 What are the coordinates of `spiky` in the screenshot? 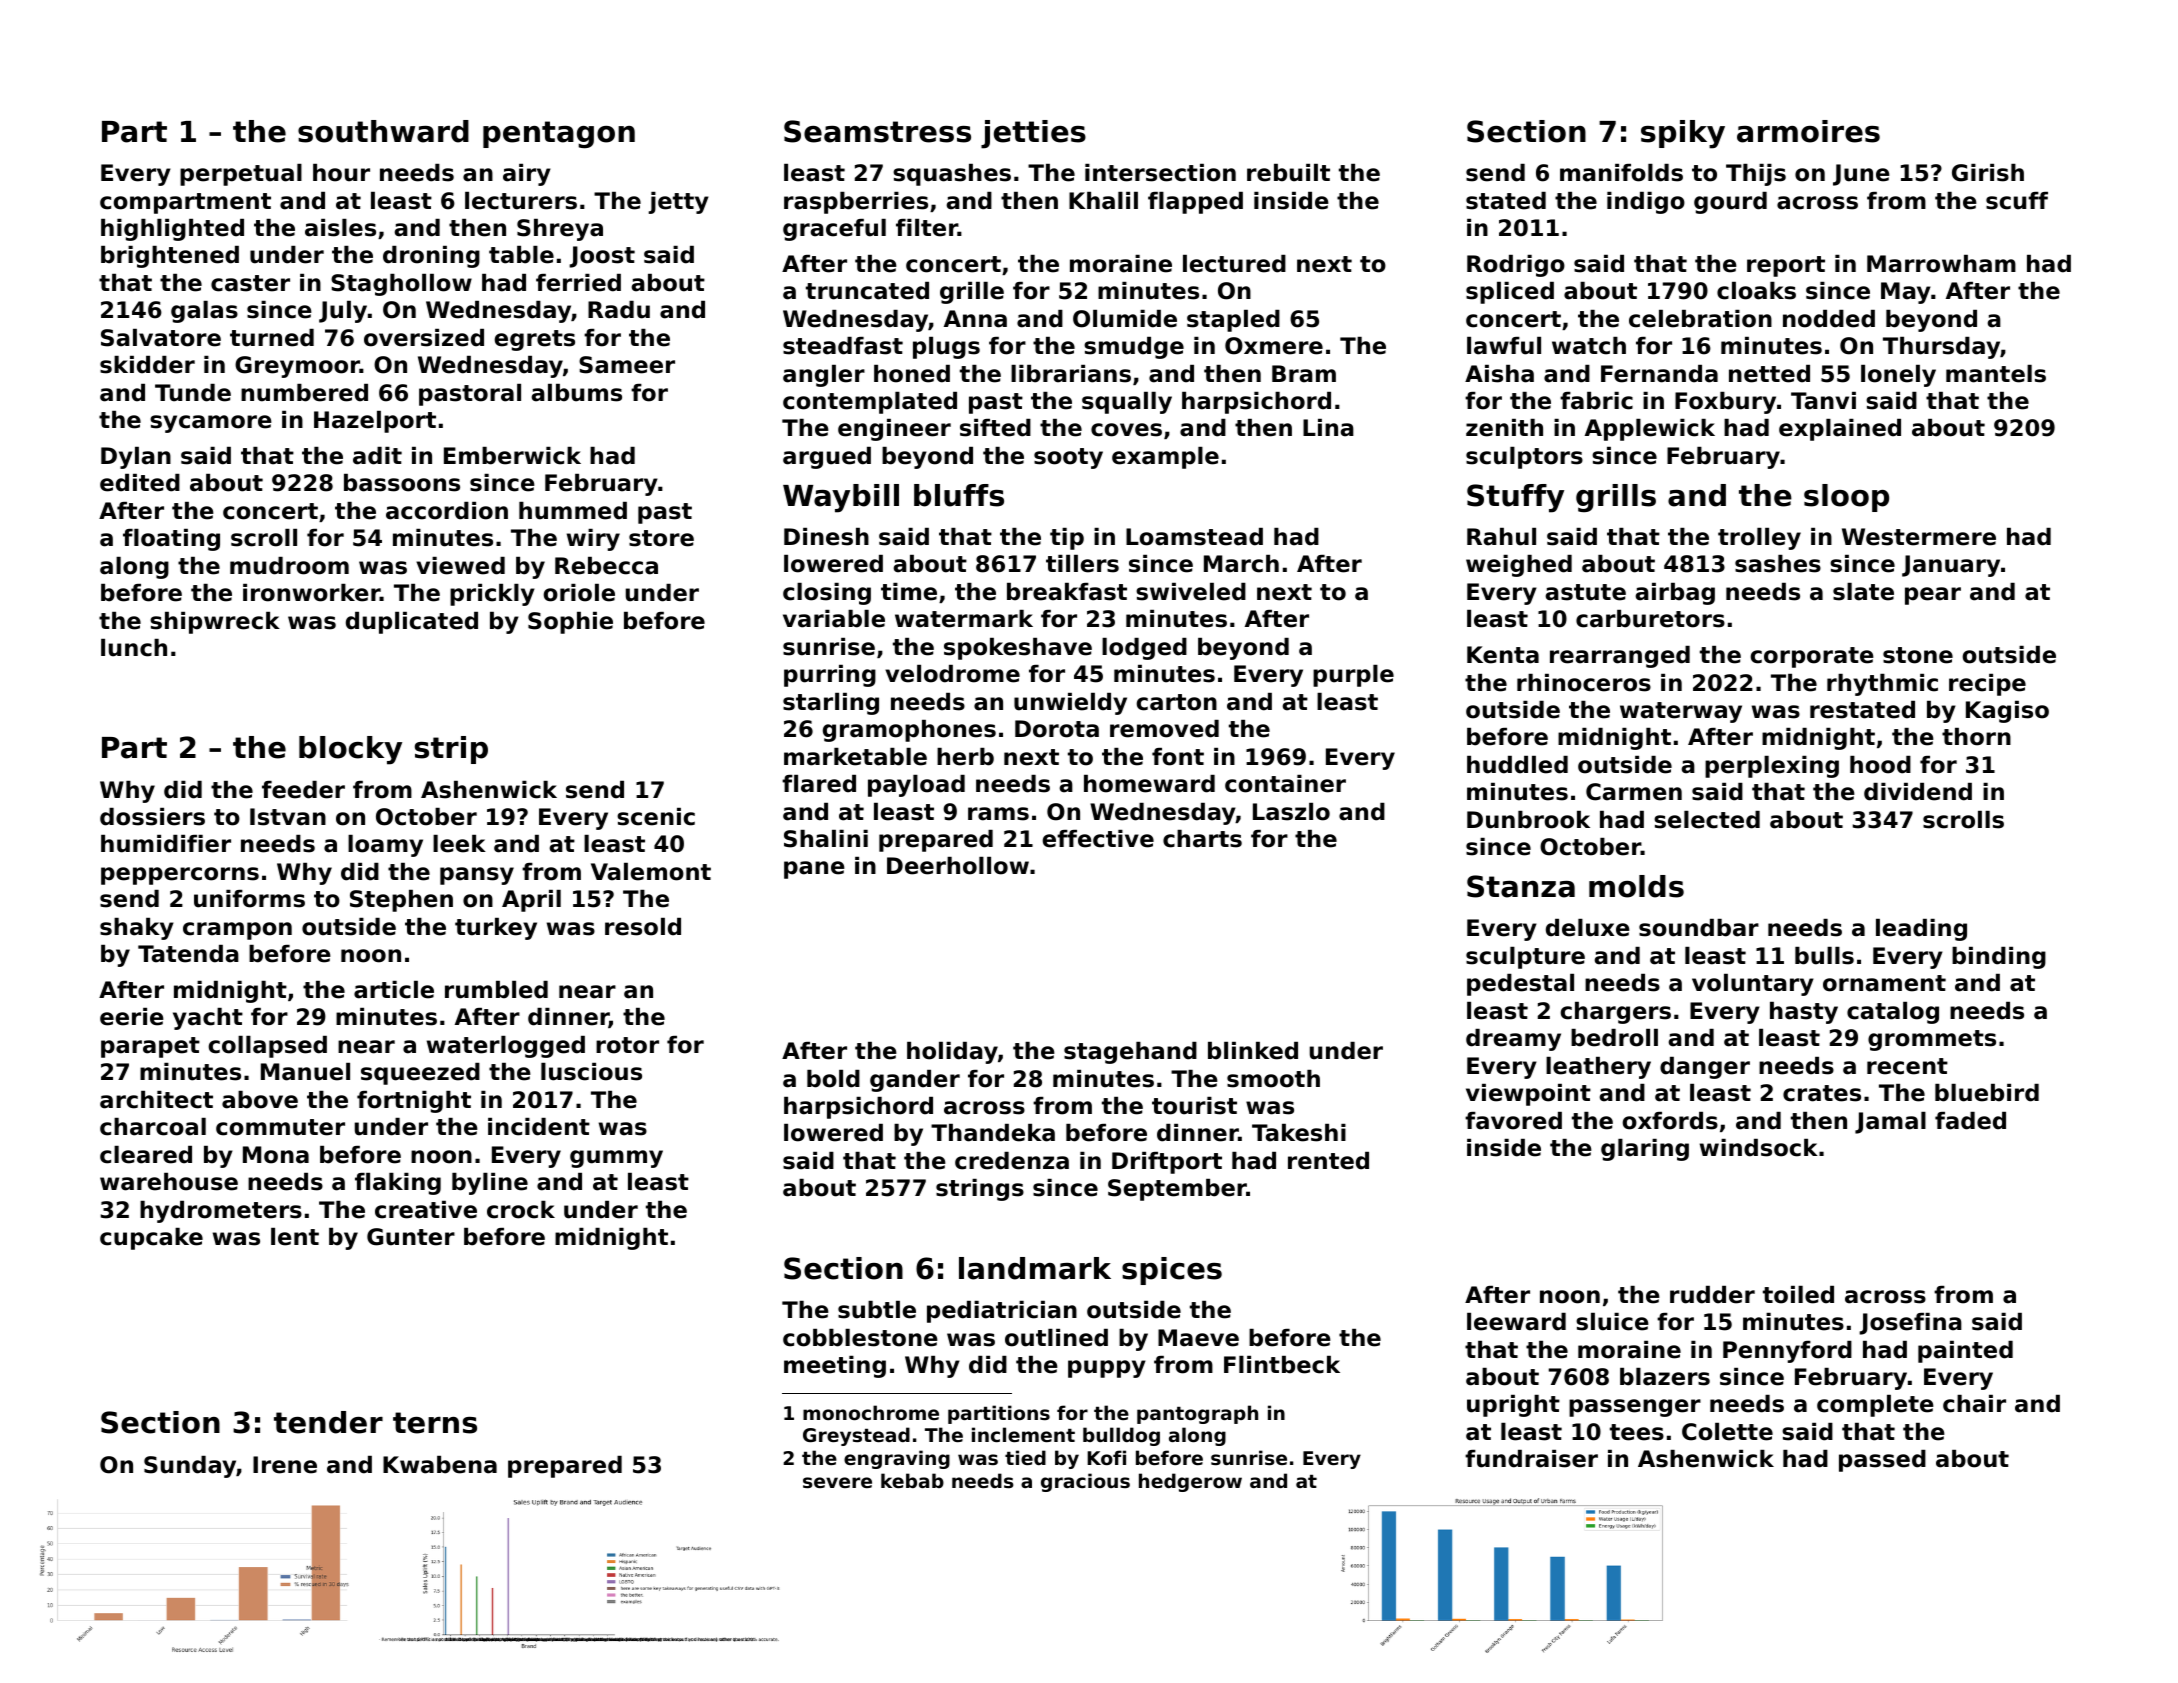 It's located at (1683, 134).
